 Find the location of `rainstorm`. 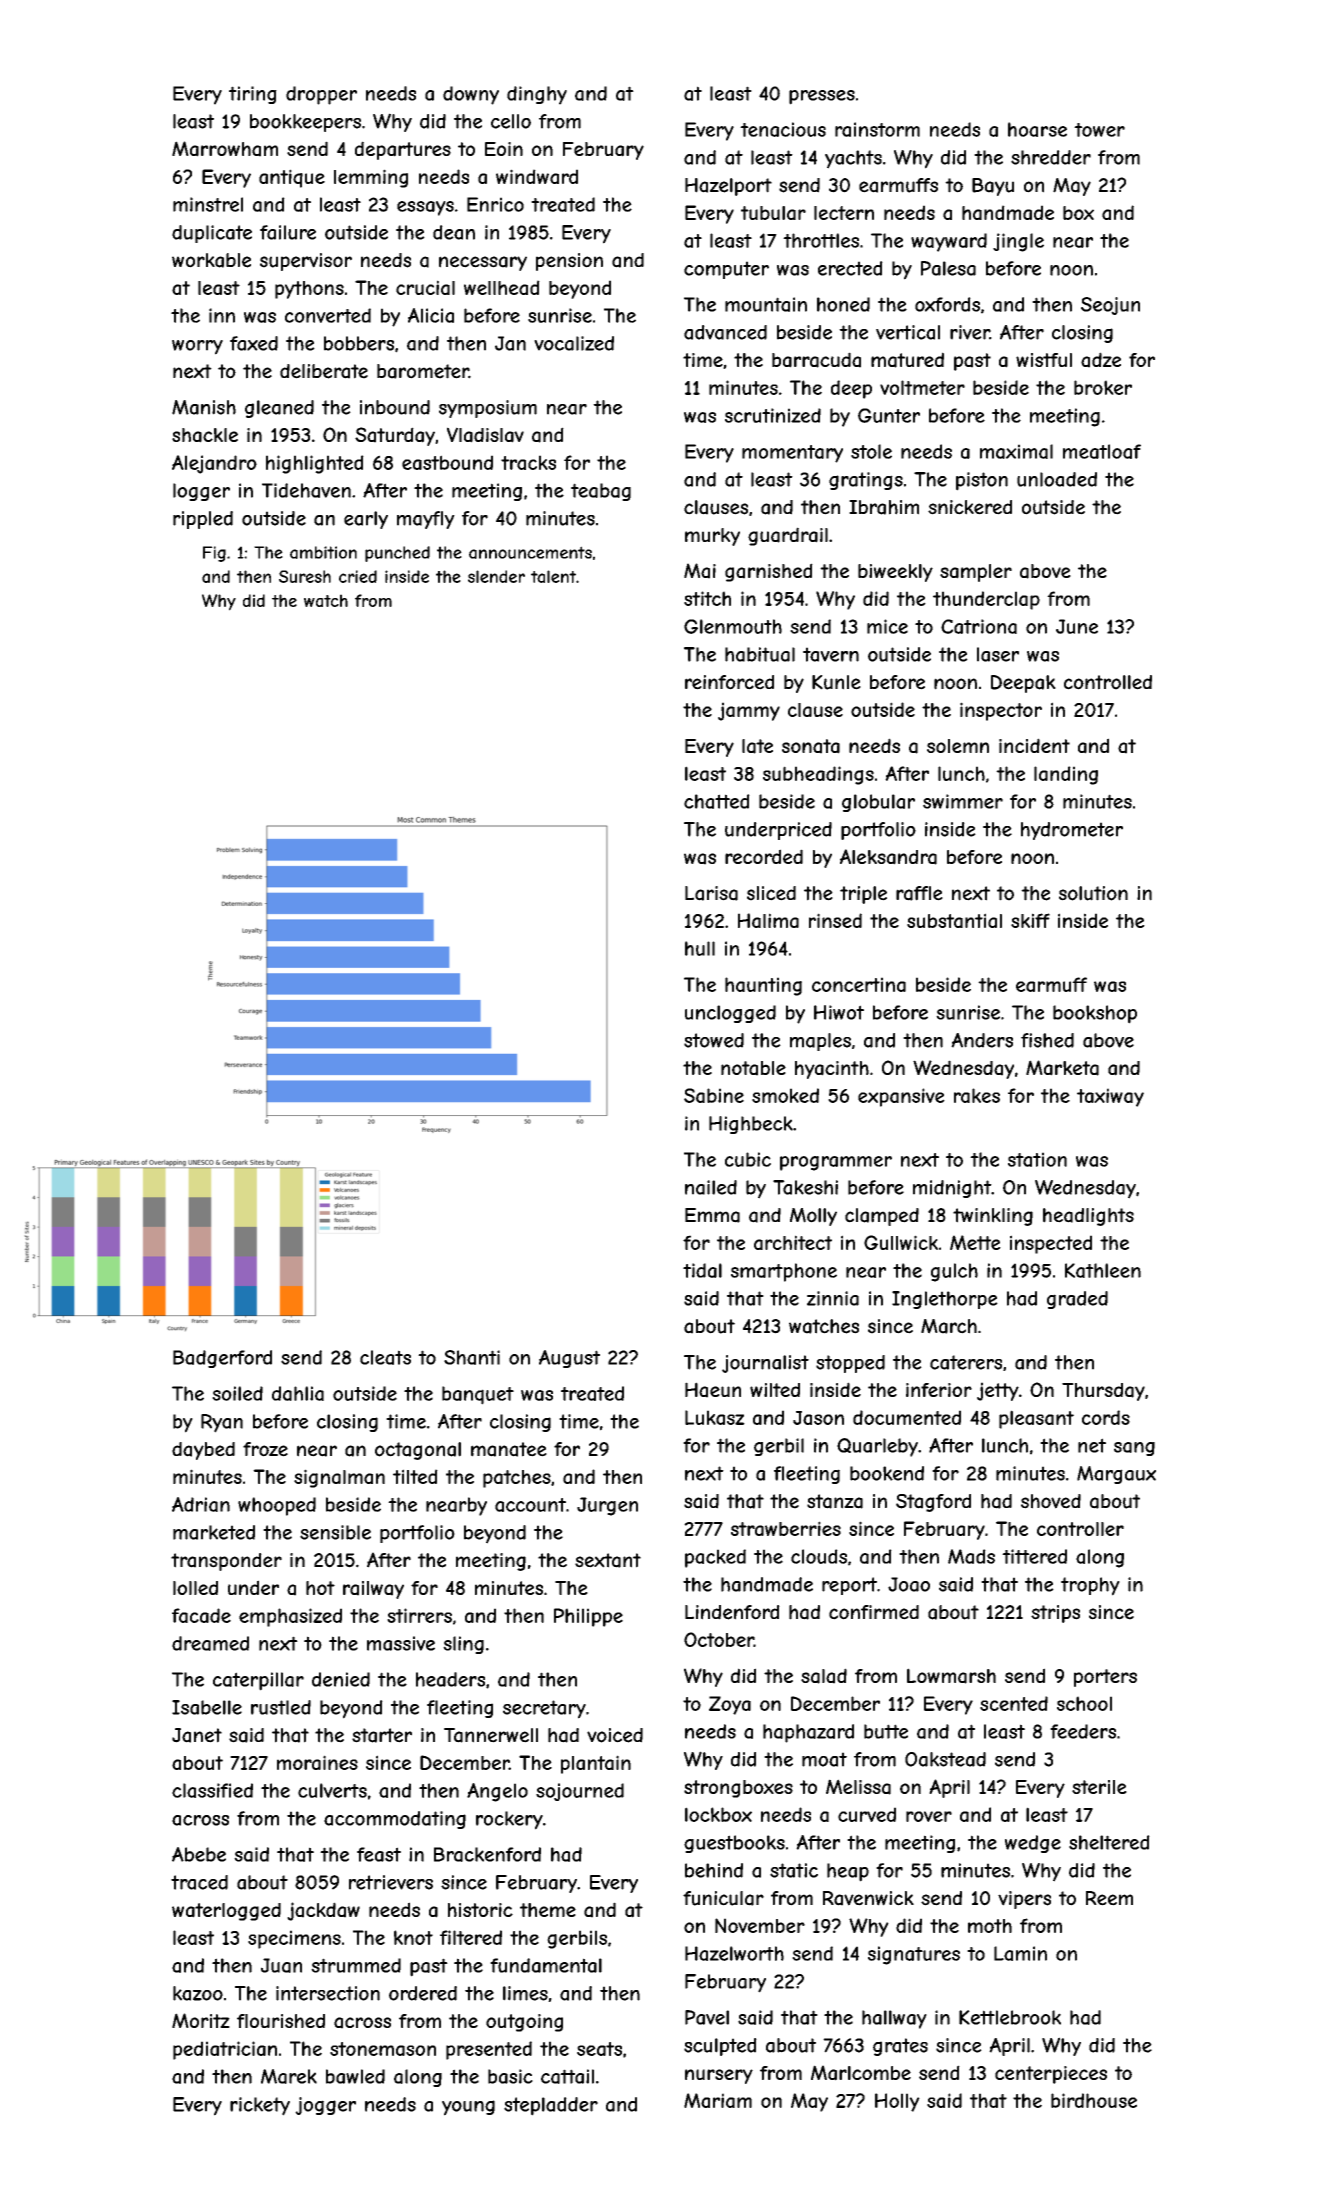

rainstorm is located at coordinates (877, 129).
